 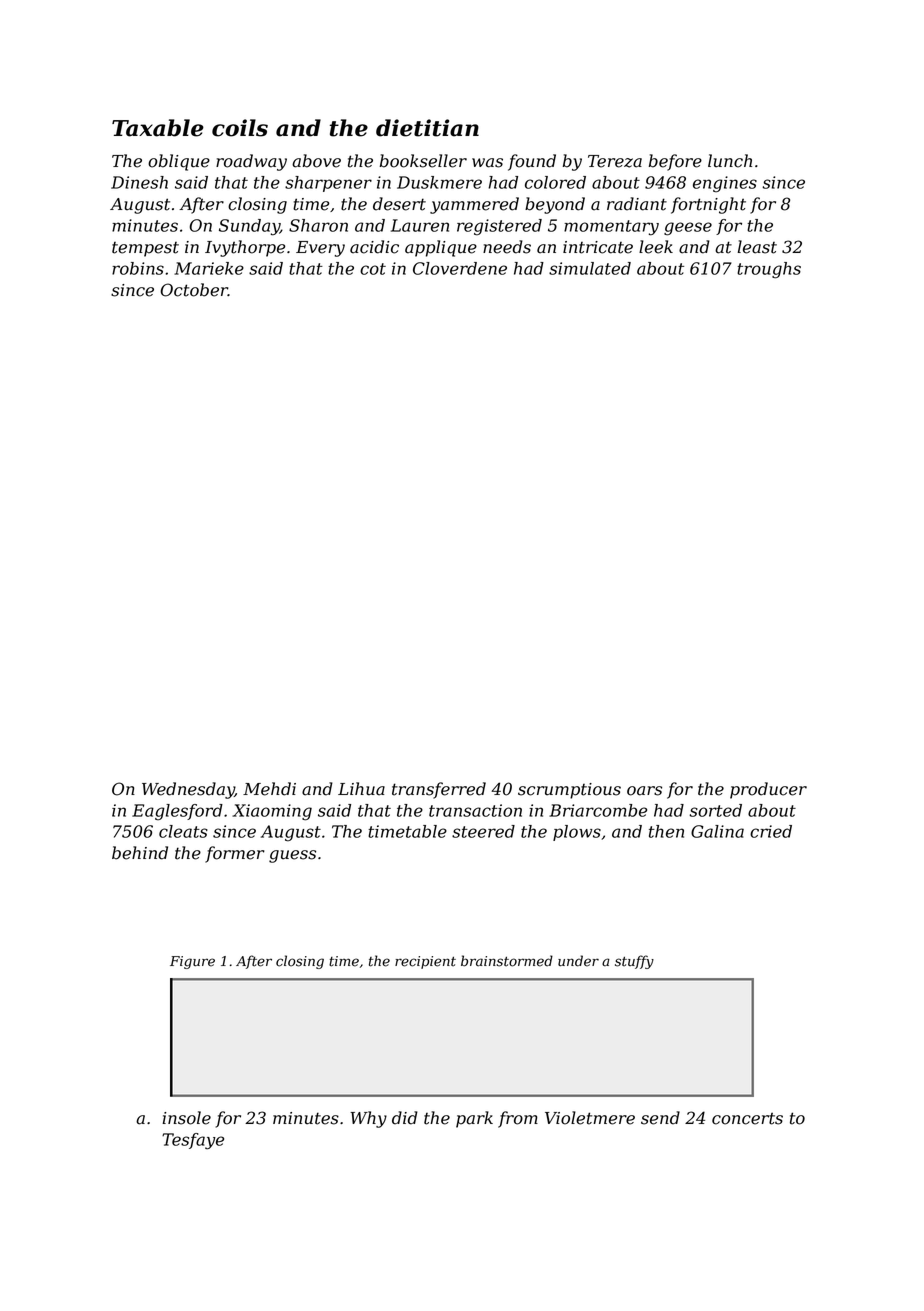 What do you see at coordinates (460, 268) in the screenshot?
I see `Cloverdene` at bounding box center [460, 268].
